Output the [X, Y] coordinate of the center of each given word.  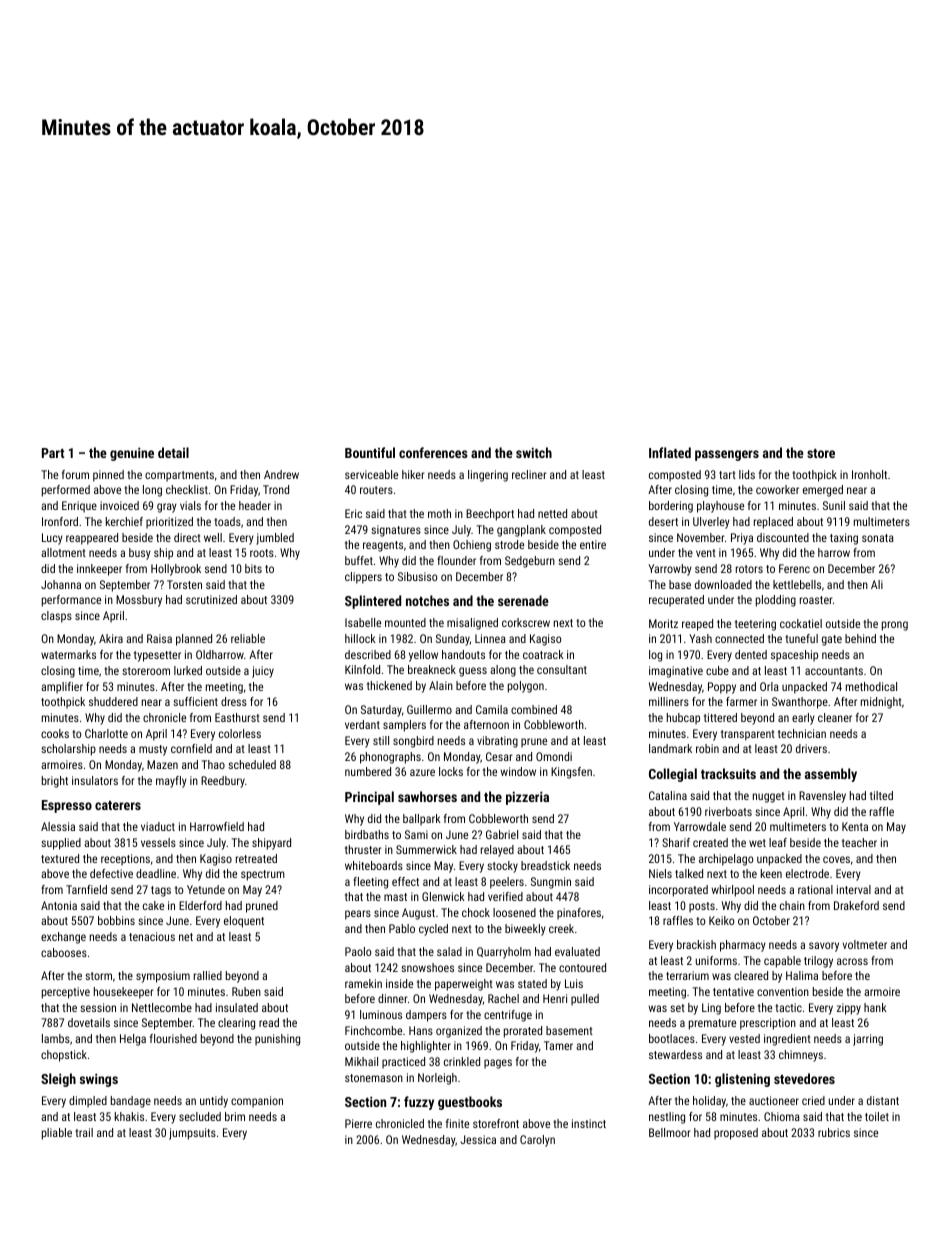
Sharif [676, 842]
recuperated [676, 601]
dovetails [89, 1022]
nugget [769, 797]
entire [593, 544]
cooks [55, 733]
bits [253, 568]
